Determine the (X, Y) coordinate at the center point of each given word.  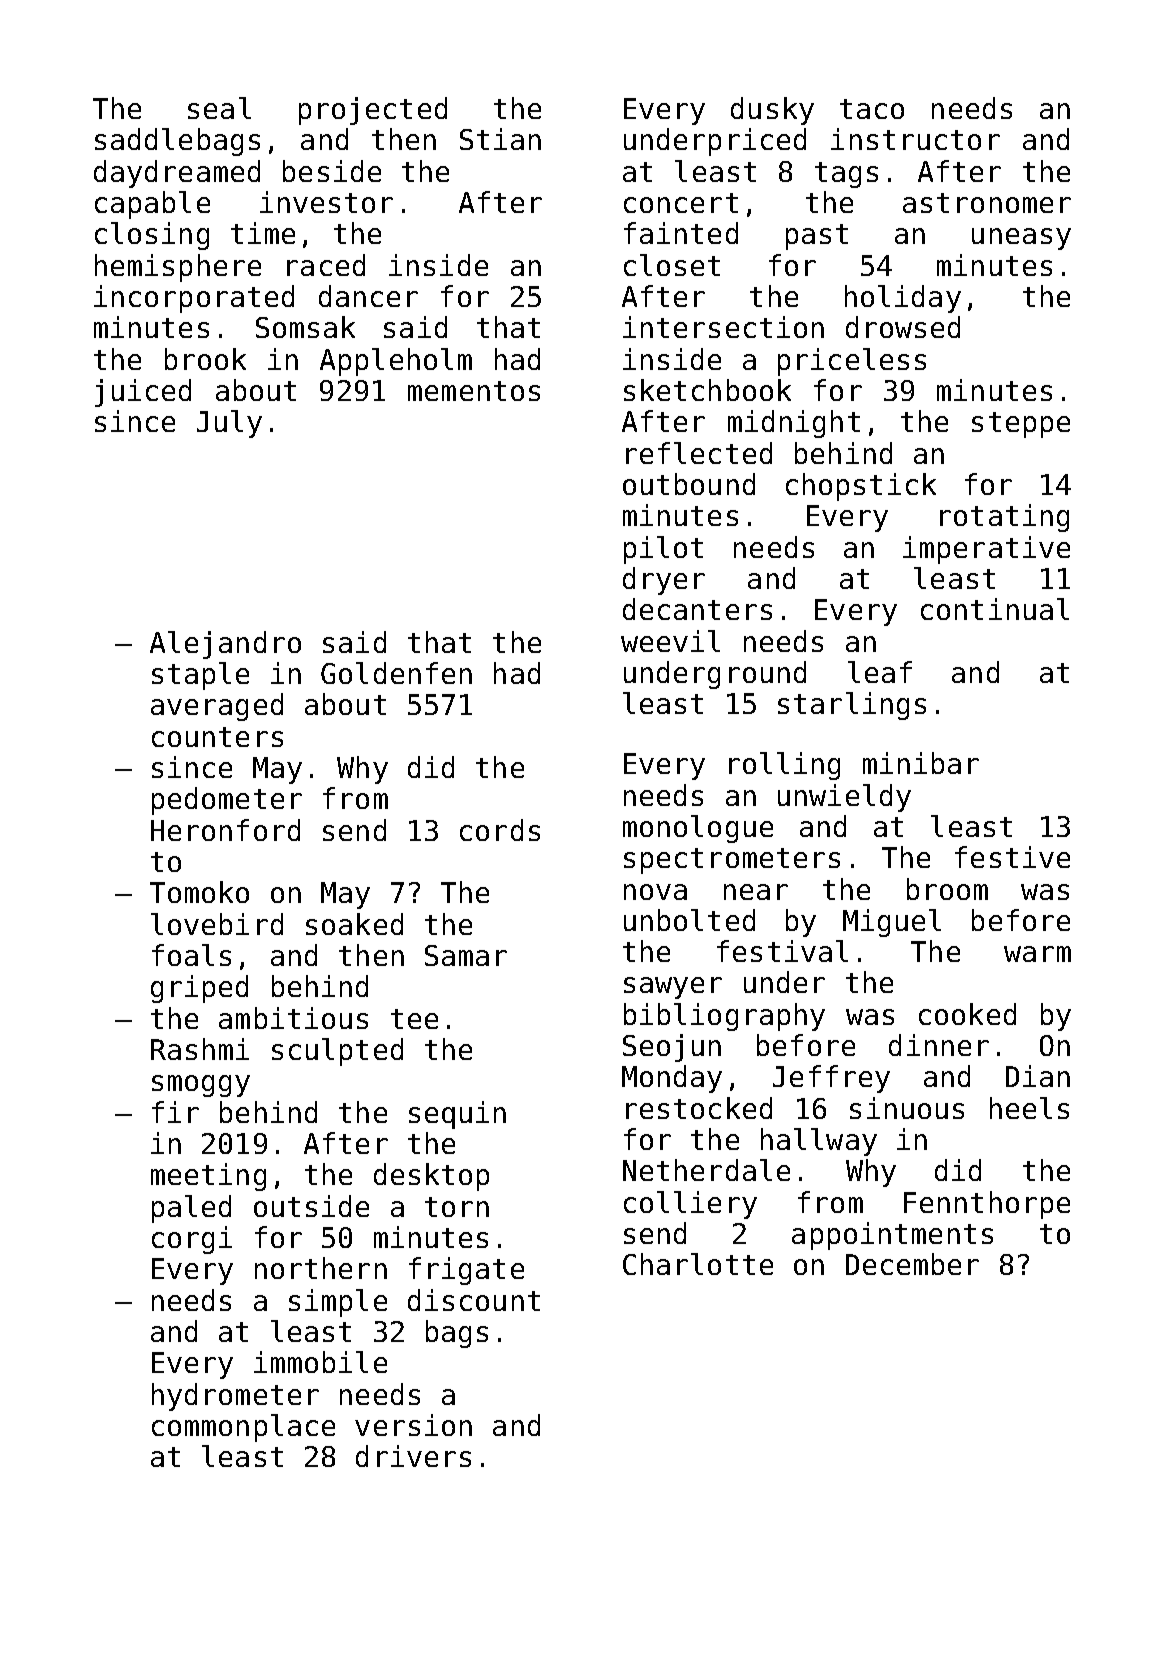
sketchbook (707, 390)
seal (219, 108)
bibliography (724, 1017)
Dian (1038, 1076)
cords (500, 830)
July (229, 424)
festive (1012, 857)
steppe (1021, 425)
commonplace (243, 1428)
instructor (915, 139)
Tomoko (199, 892)
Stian (500, 139)
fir (175, 1112)
